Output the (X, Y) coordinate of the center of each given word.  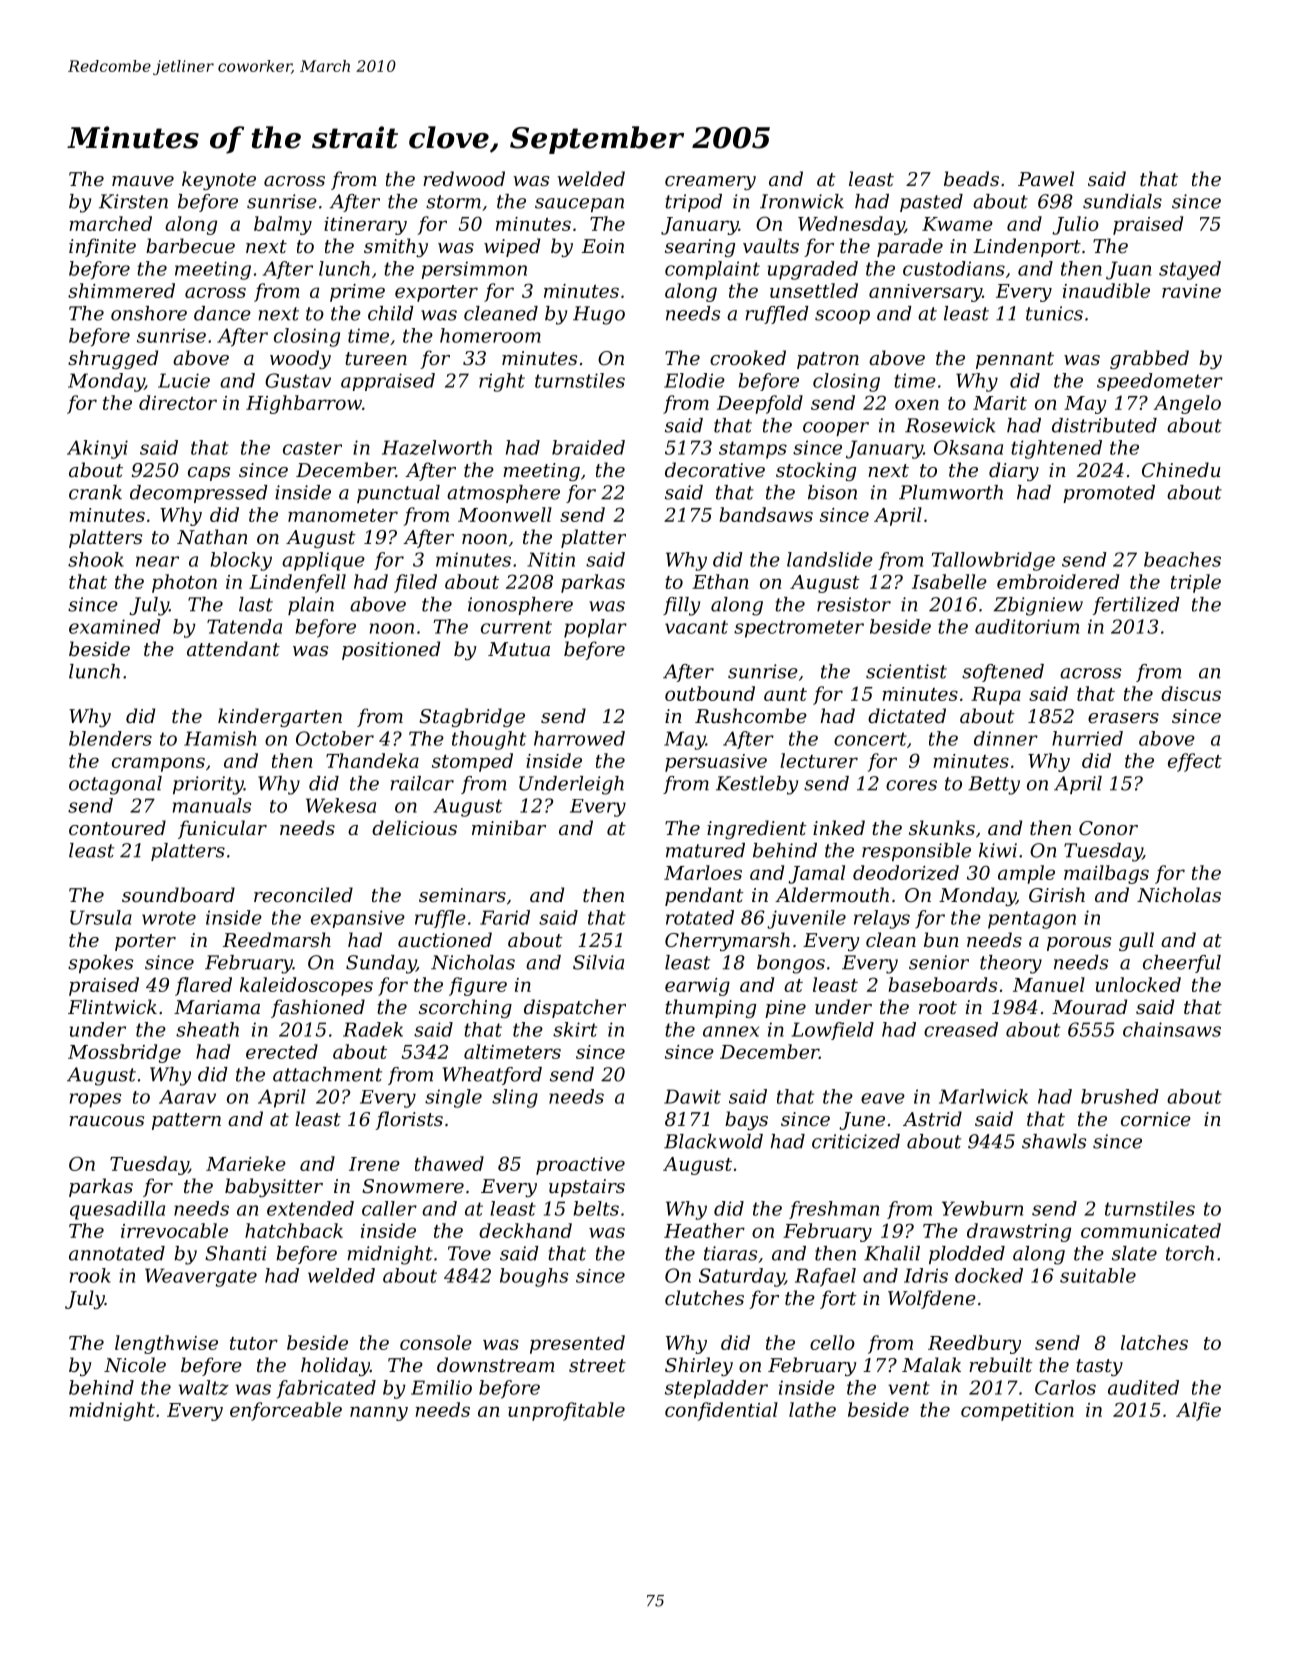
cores (911, 785)
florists (409, 1120)
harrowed (579, 738)
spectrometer (799, 629)
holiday (335, 1366)
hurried (1087, 738)
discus (1191, 693)
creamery (710, 183)
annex (731, 1031)
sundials (1122, 201)
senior (939, 962)
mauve (143, 181)
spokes (100, 964)
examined (115, 626)
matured (705, 850)
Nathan (212, 537)
